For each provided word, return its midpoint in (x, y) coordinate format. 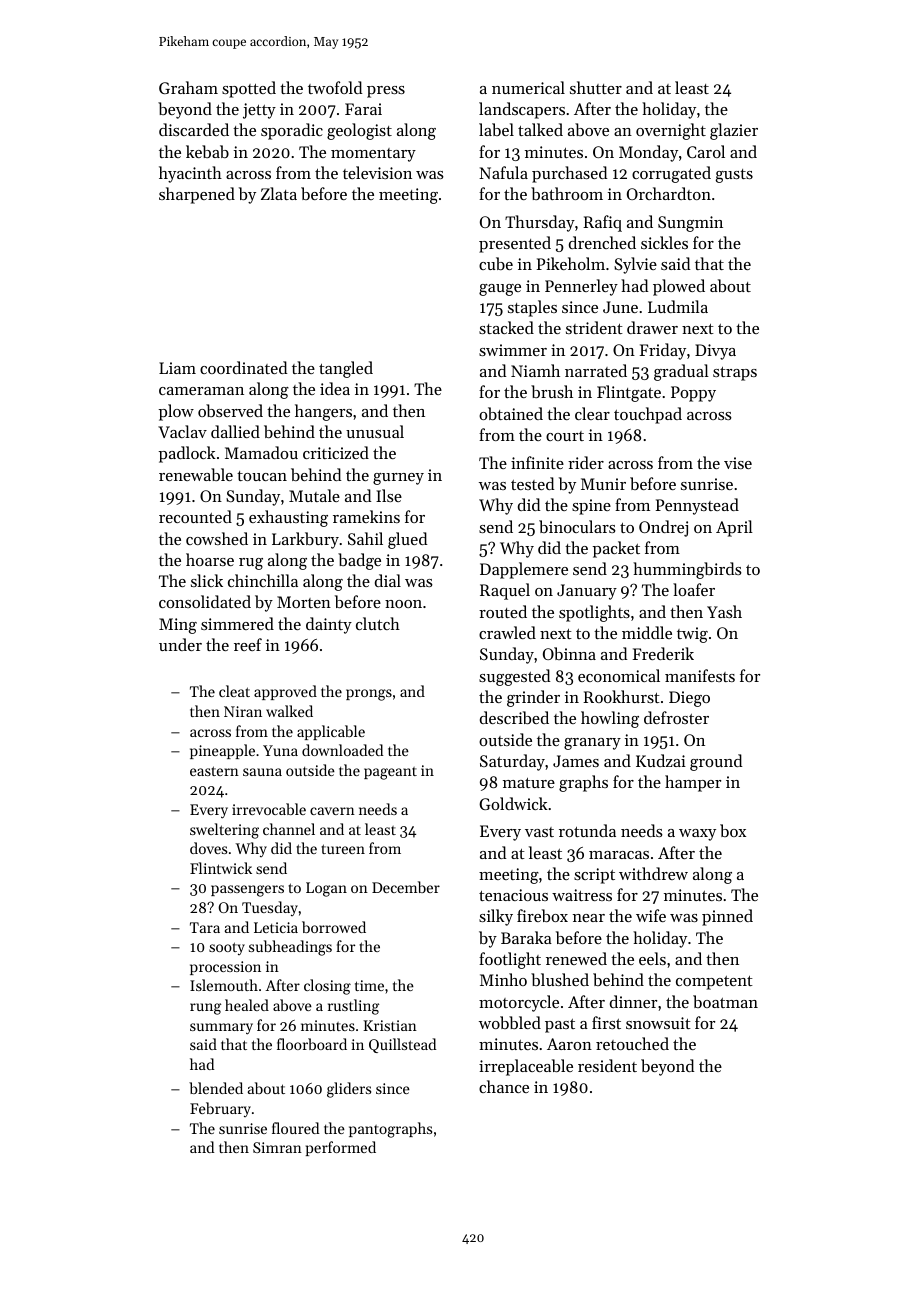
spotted (249, 89)
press (386, 92)
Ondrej (663, 528)
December (406, 887)
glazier (734, 131)
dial (388, 580)
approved (285, 692)
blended (216, 1088)
